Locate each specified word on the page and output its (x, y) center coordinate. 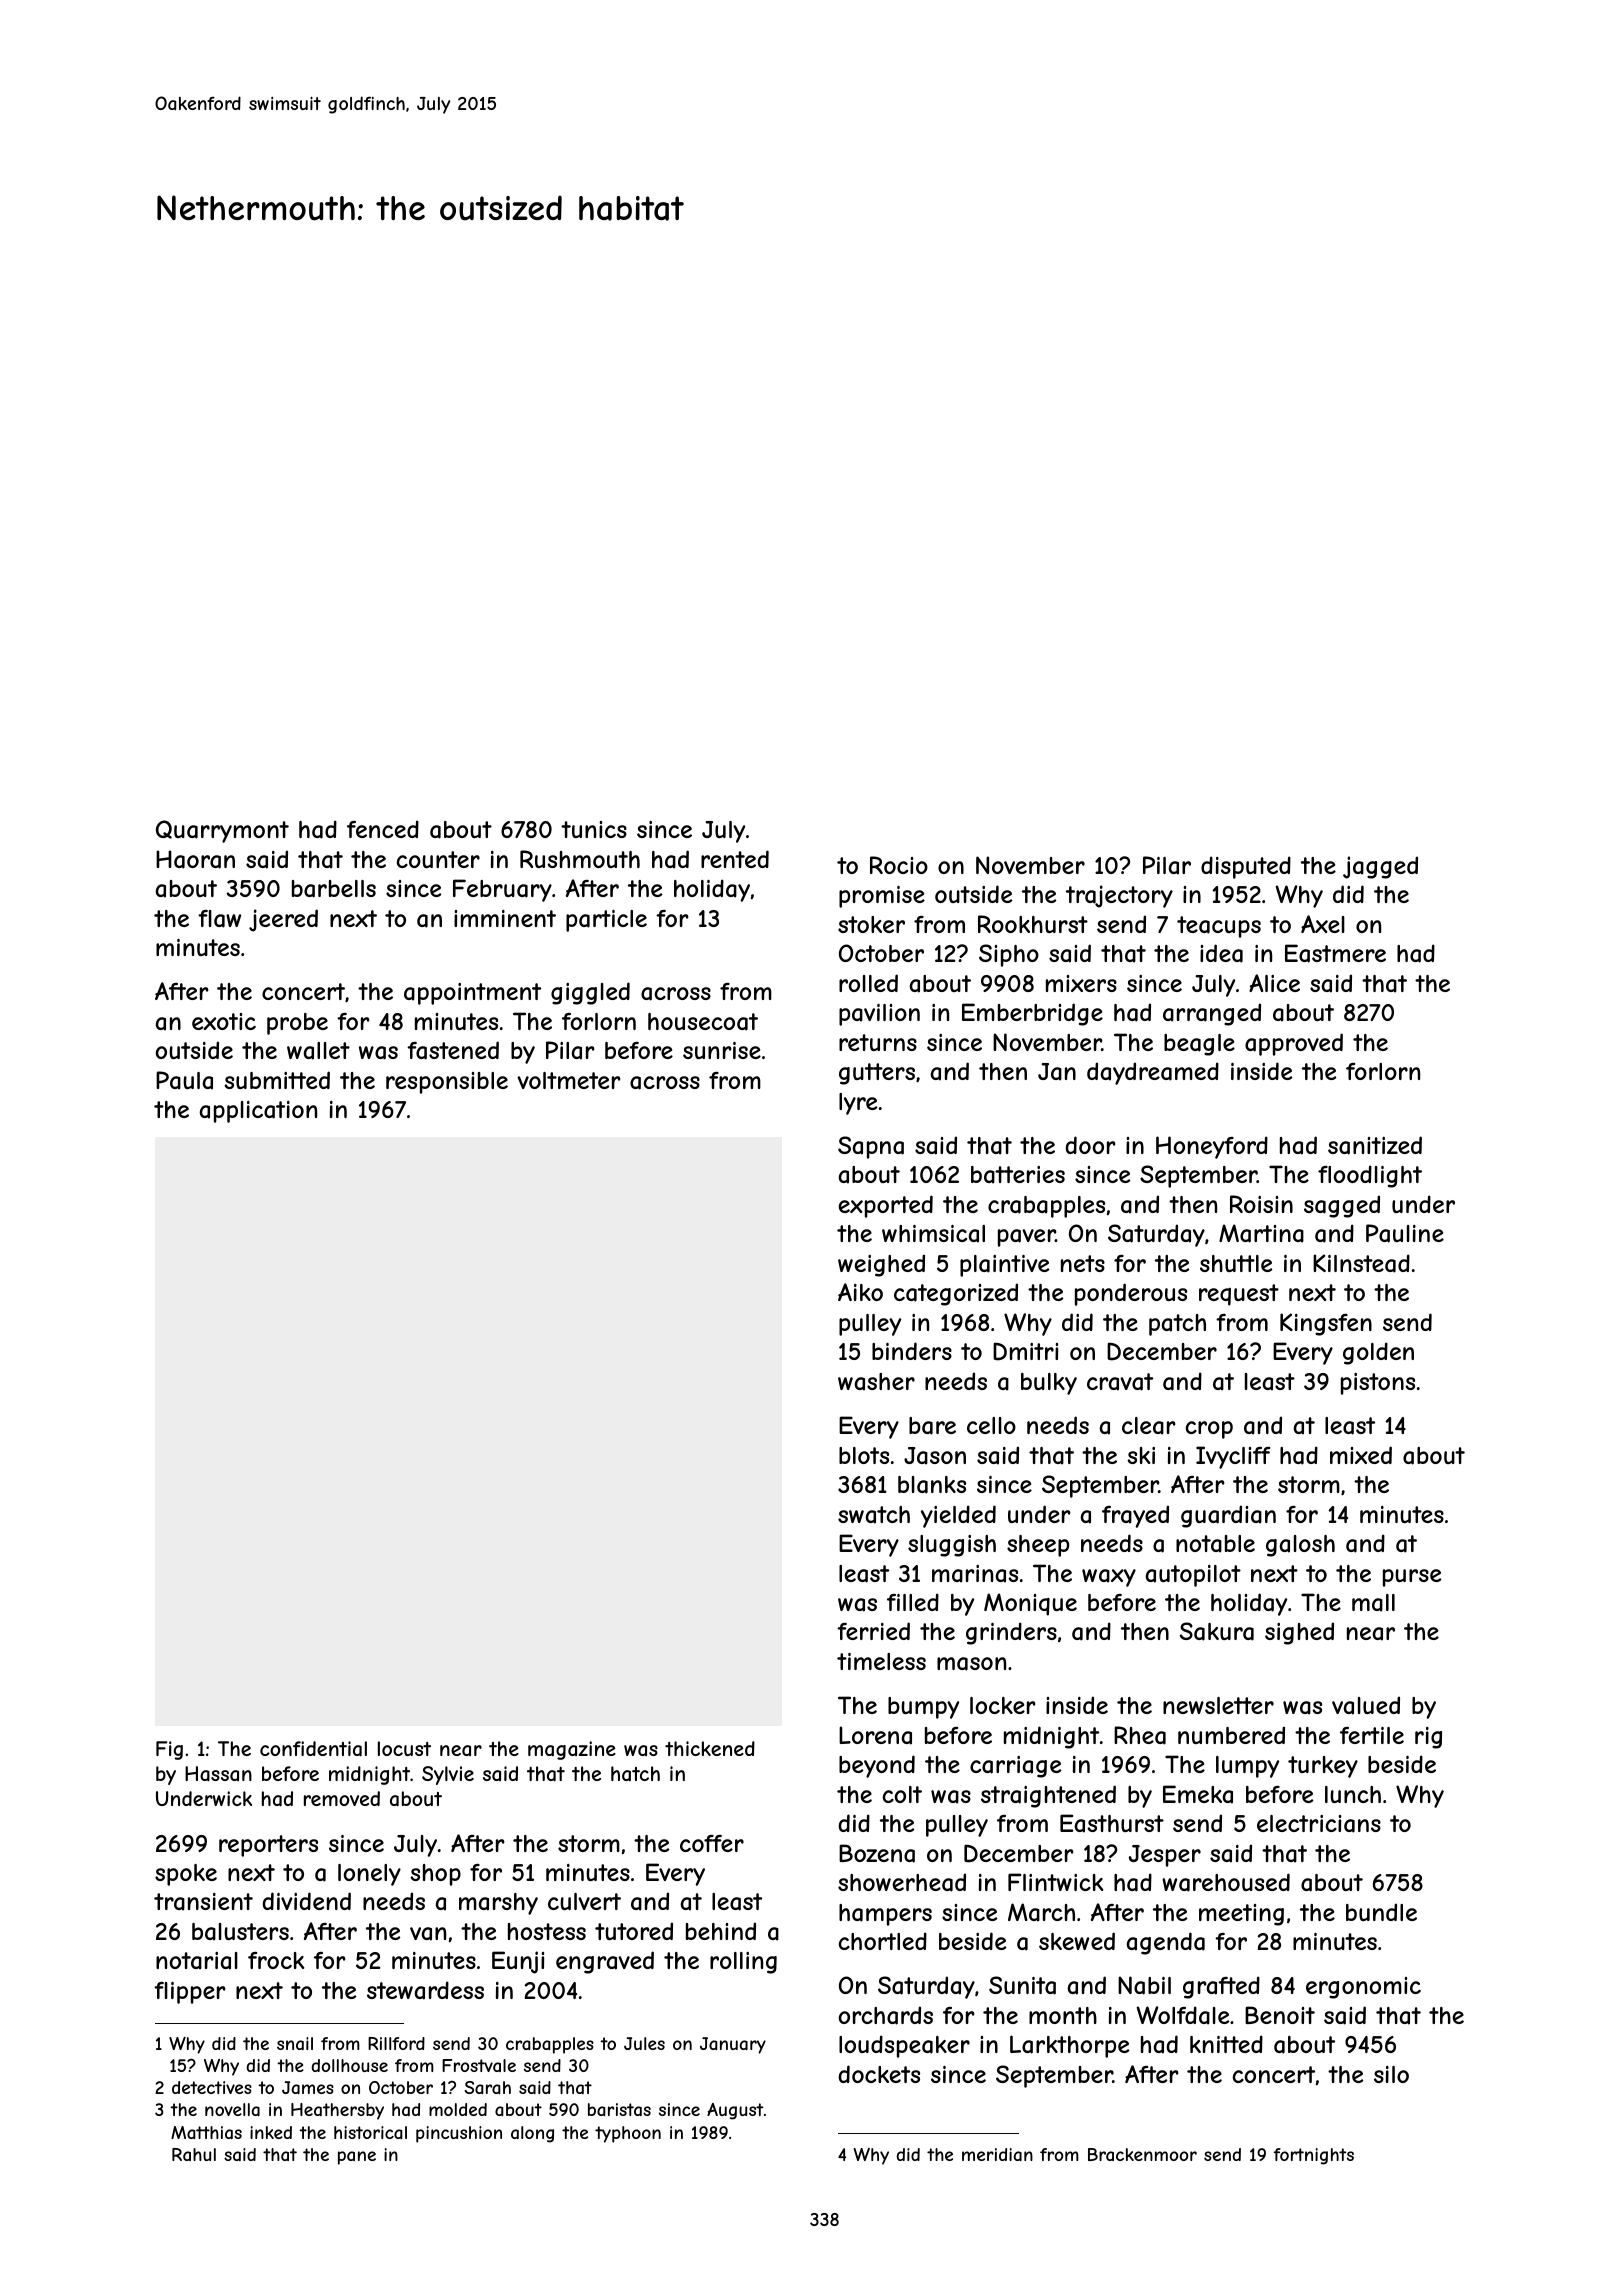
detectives (212, 2087)
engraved (605, 1962)
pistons (1378, 1384)
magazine (572, 1750)
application (258, 1112)
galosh (1300, 1546)
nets (1083, 1263)
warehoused (1226, 1882)
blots (864, 1455)
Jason (935, 1456)
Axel (1323, 924)
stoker (871, 924)
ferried (873, 1631)
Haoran (195, 859)
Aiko (860, 1292)
